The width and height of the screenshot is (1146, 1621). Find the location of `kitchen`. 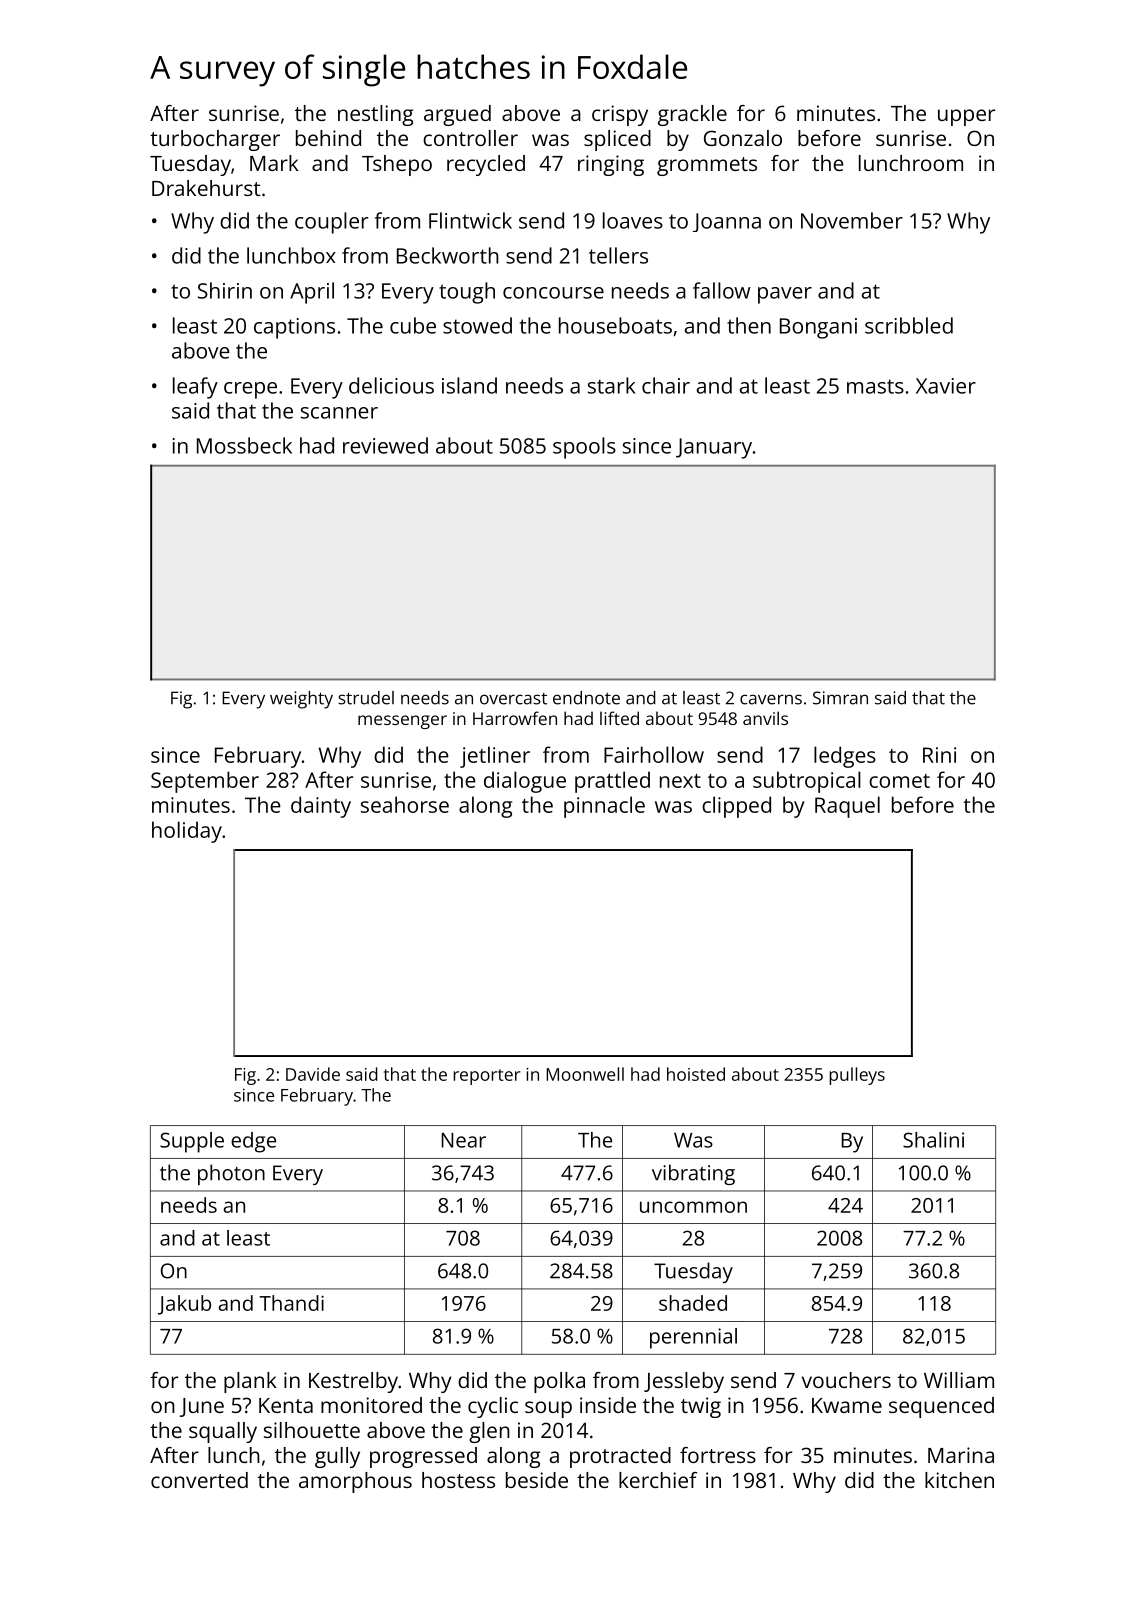

kitchen is located at coordinates (959, 1480).
